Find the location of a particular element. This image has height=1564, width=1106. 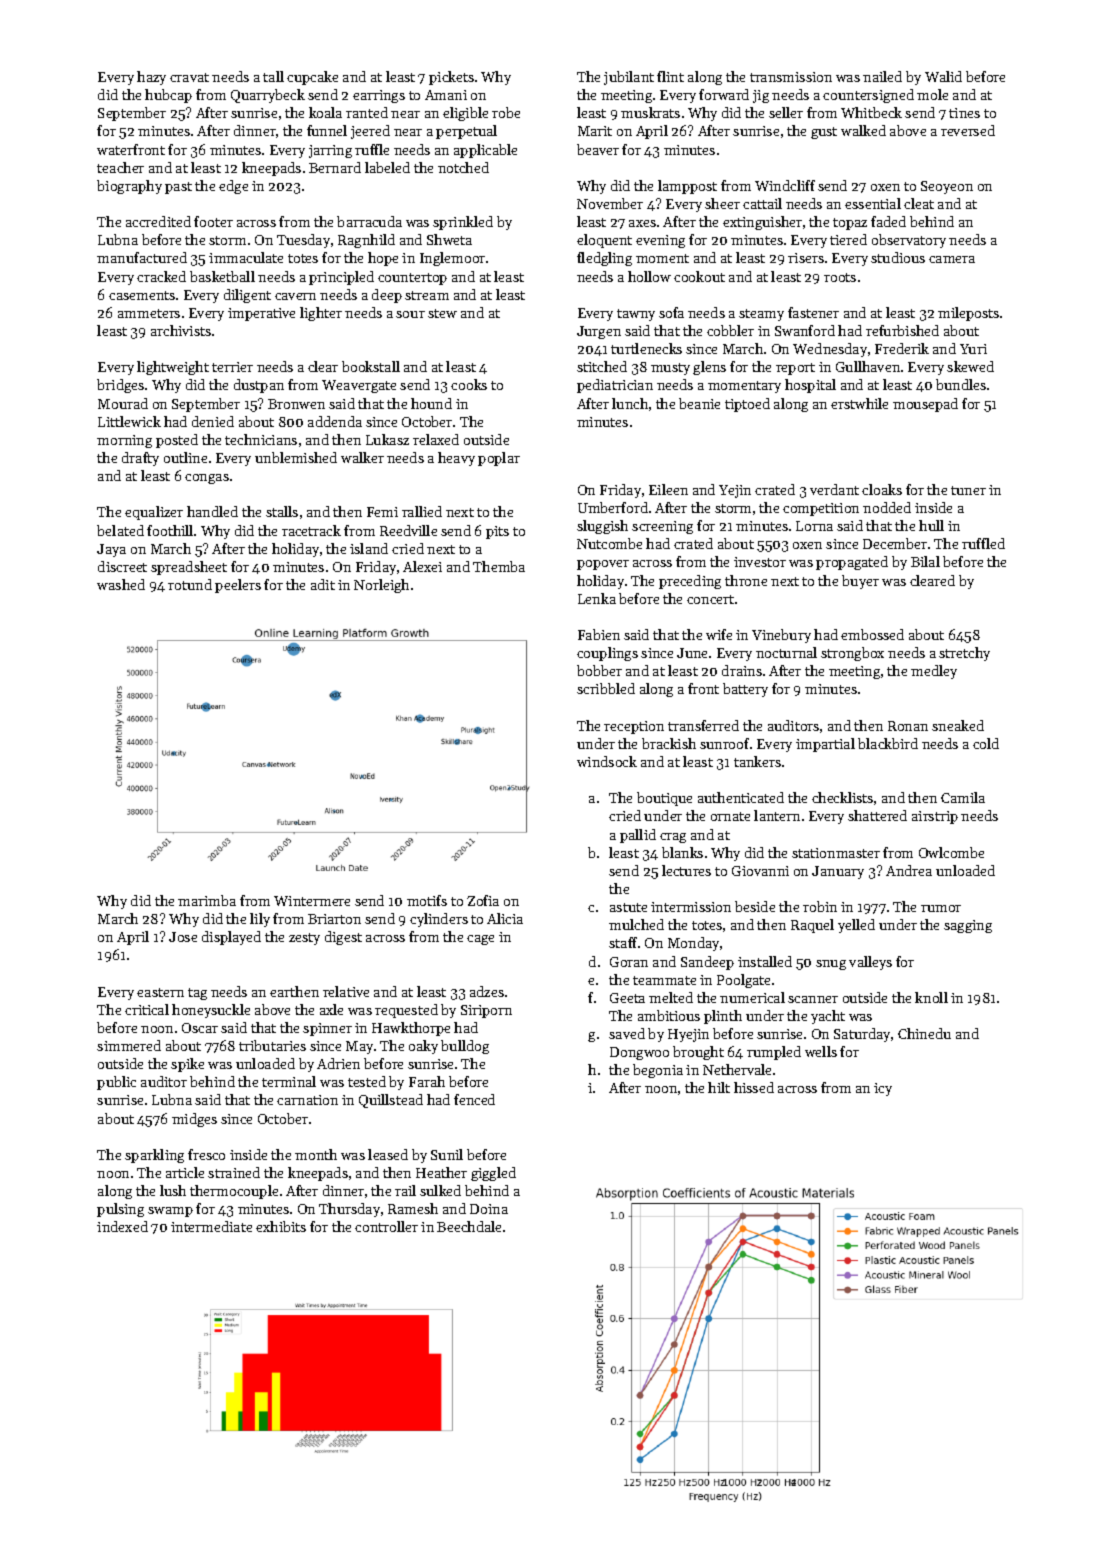

nailed is located at coordinates (882, 76).
